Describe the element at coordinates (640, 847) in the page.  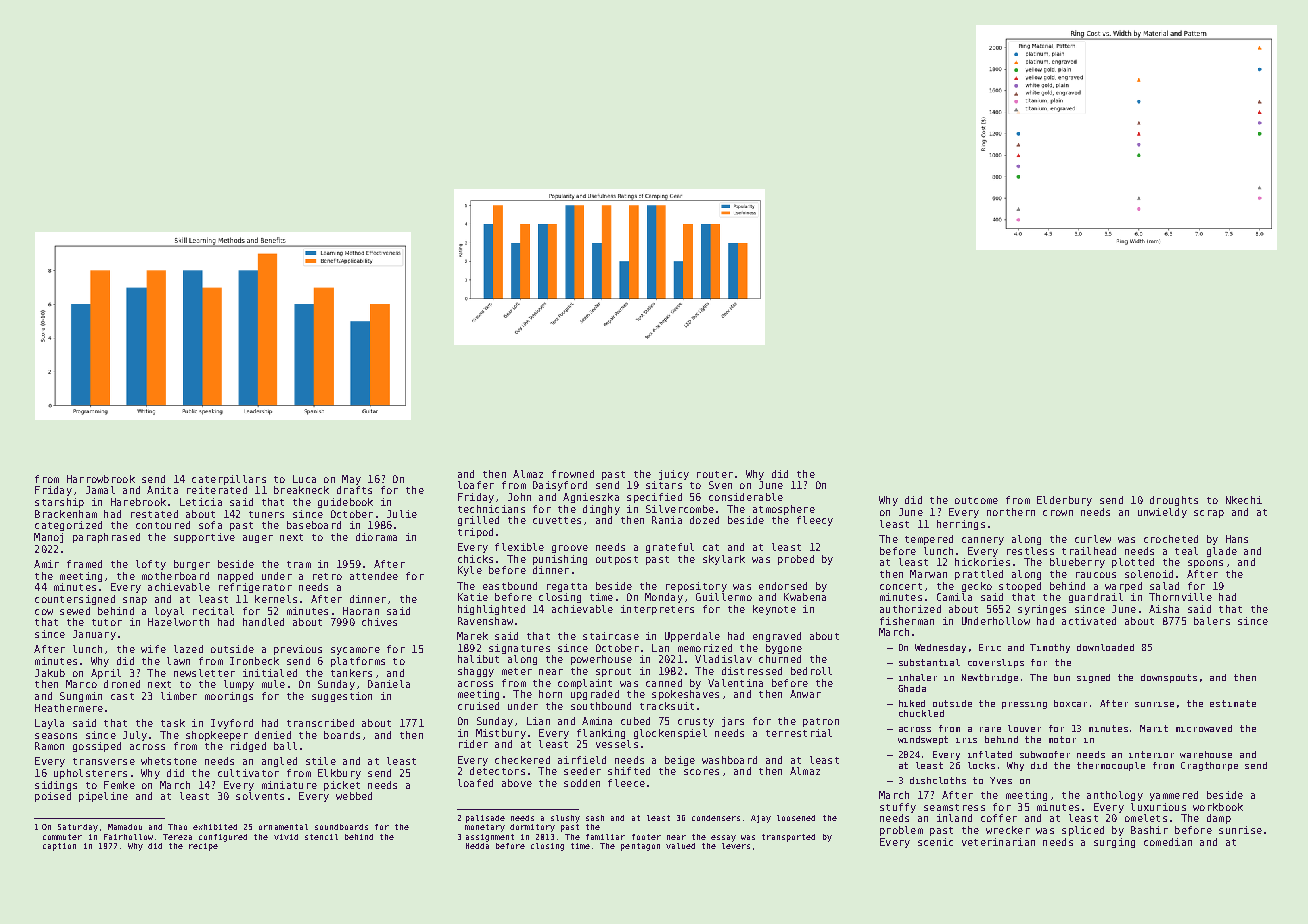
I see `pentagon` at that location.
